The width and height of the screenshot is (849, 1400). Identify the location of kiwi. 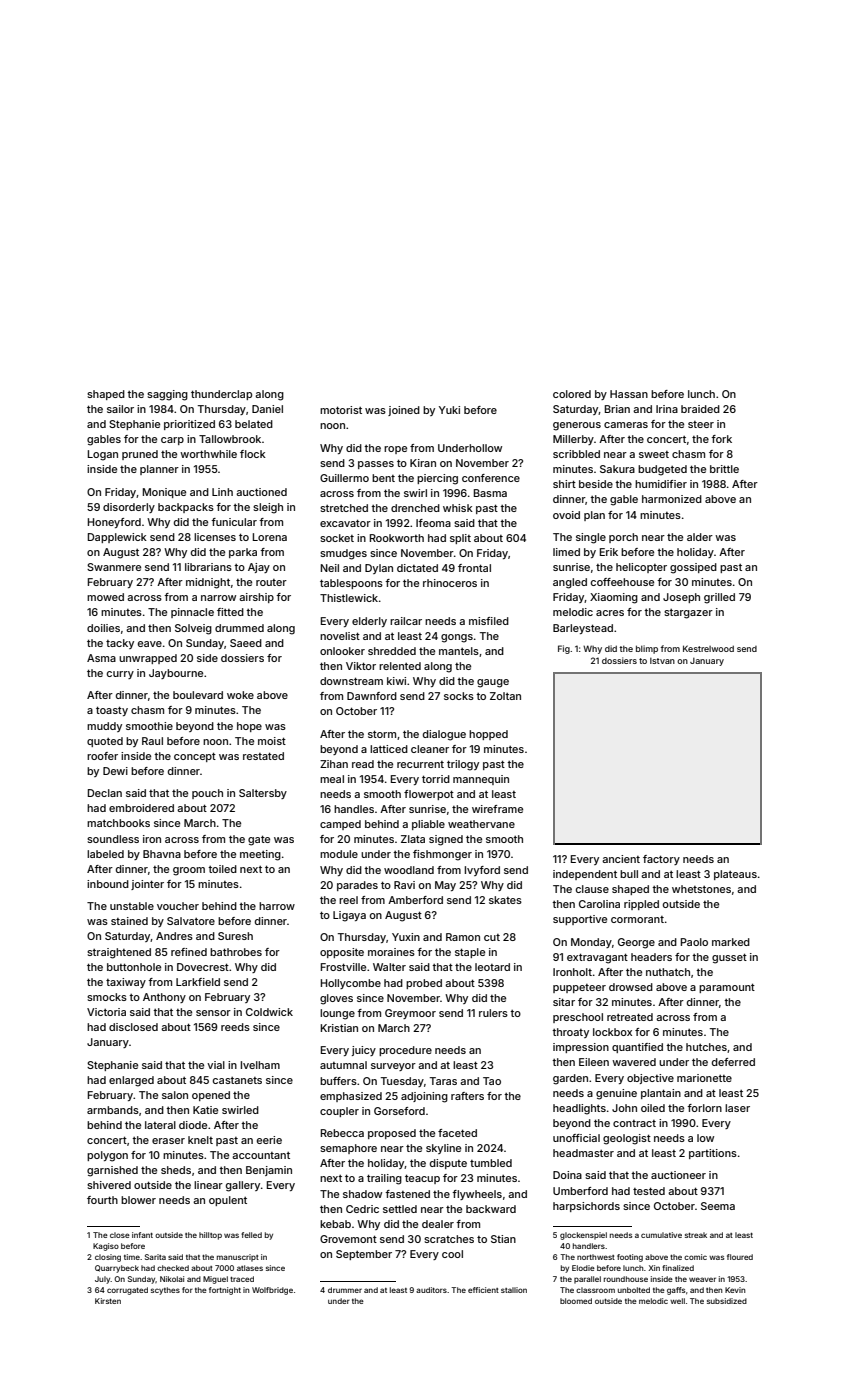
(396, 681).
